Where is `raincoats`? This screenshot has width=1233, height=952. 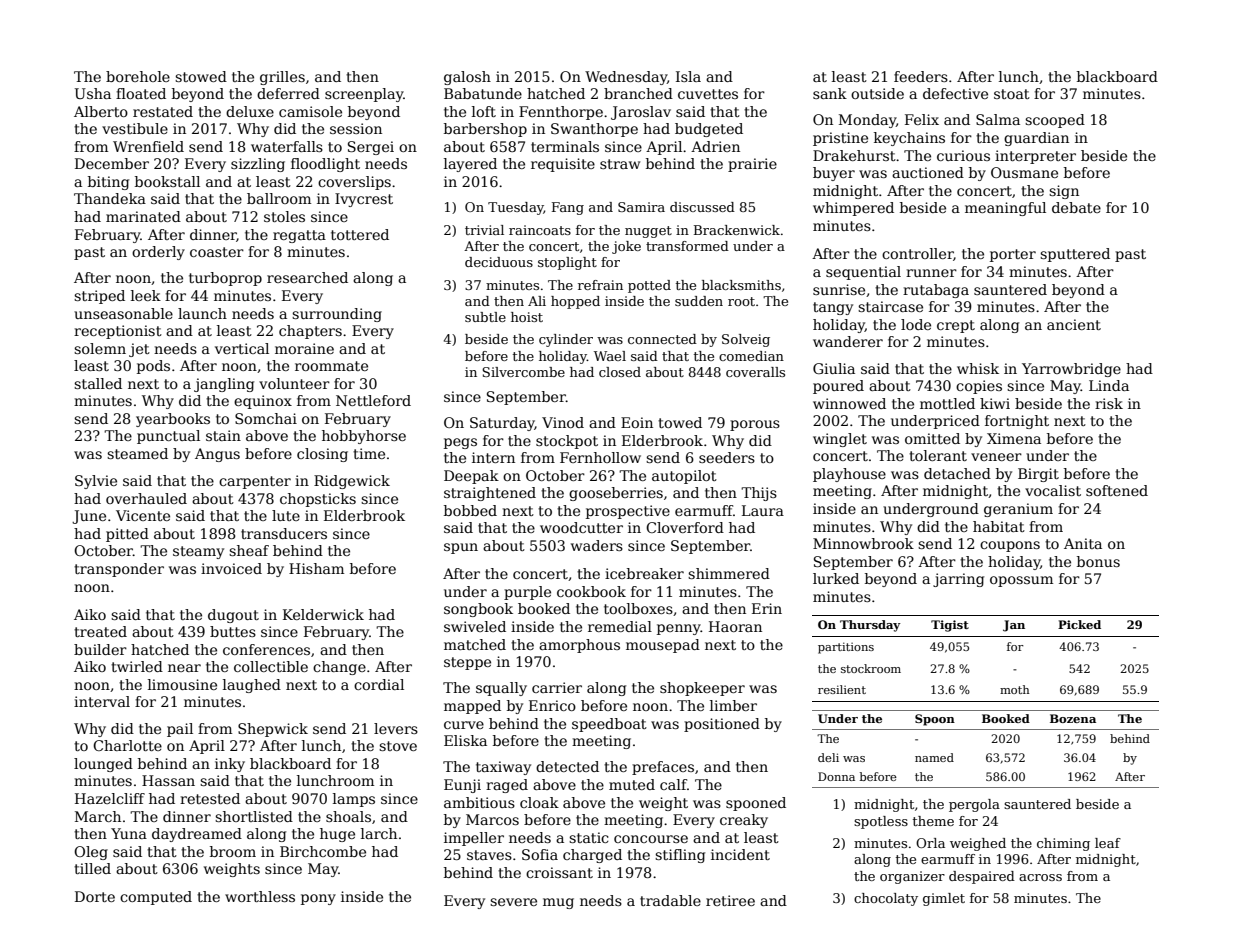
raincoats is located at coordinates (540, 230).
